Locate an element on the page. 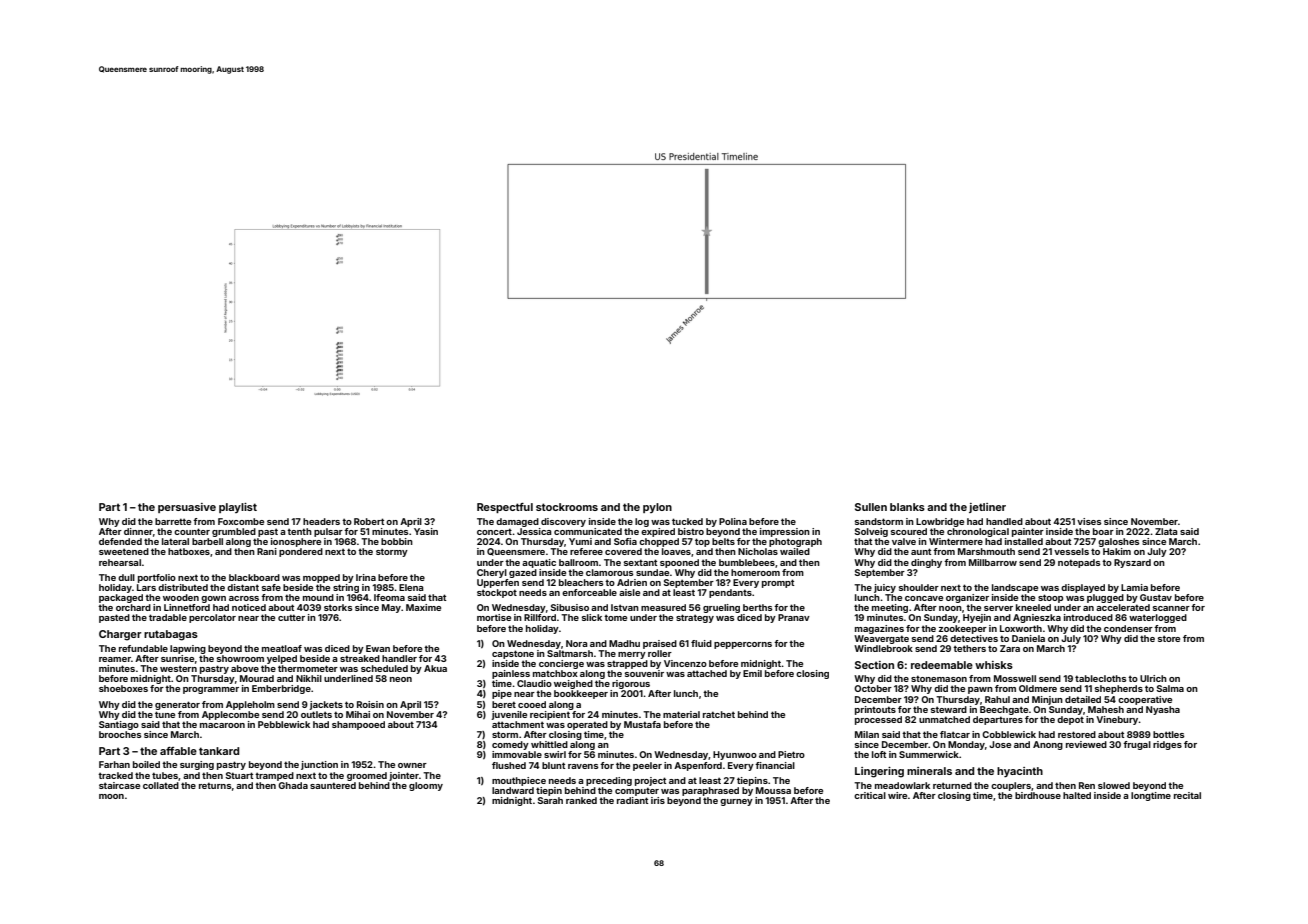  Weavergate is located at coordinates (881, 639).
